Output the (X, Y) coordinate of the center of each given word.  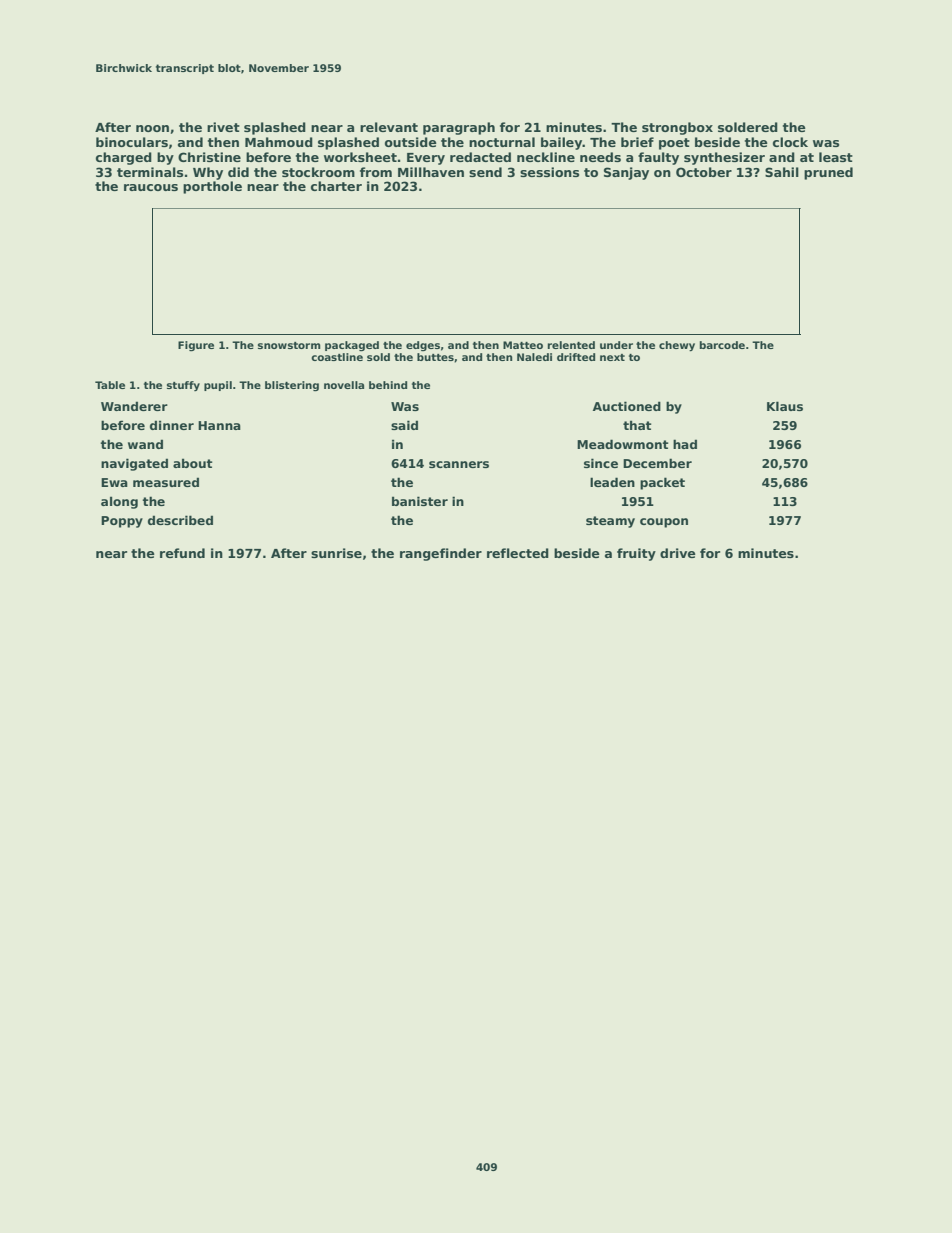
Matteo (523, 345)
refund (182, 553)
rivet (223, 127)
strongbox (677, 128)
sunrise (336, 553)
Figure (196, 346)
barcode (722, 345)
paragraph (459, 128)
